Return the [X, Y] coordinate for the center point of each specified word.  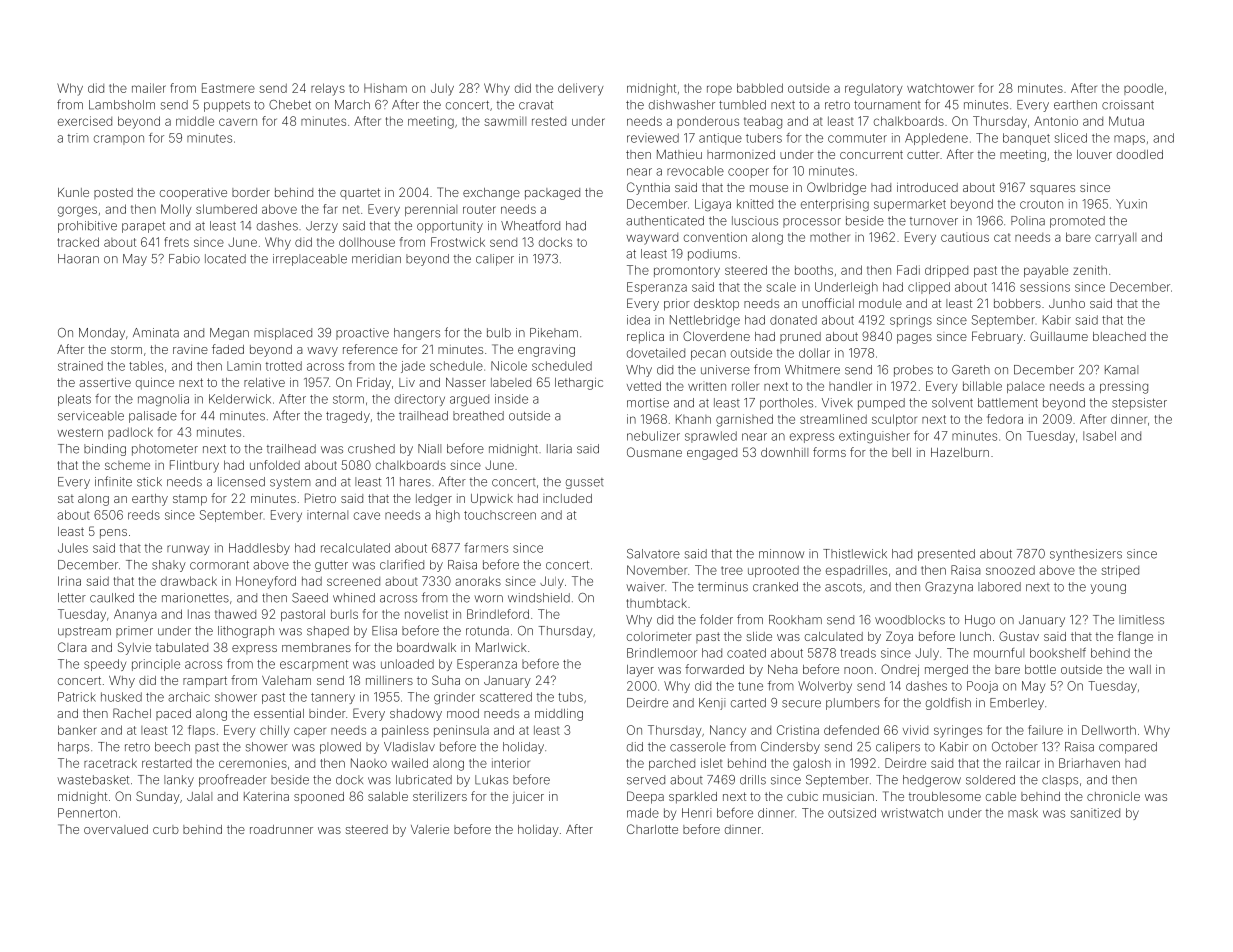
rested [549, 121]
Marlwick [501, 647]
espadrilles [856, 571]
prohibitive [87, 227]
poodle [1143, 89]
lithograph [246, 632]
